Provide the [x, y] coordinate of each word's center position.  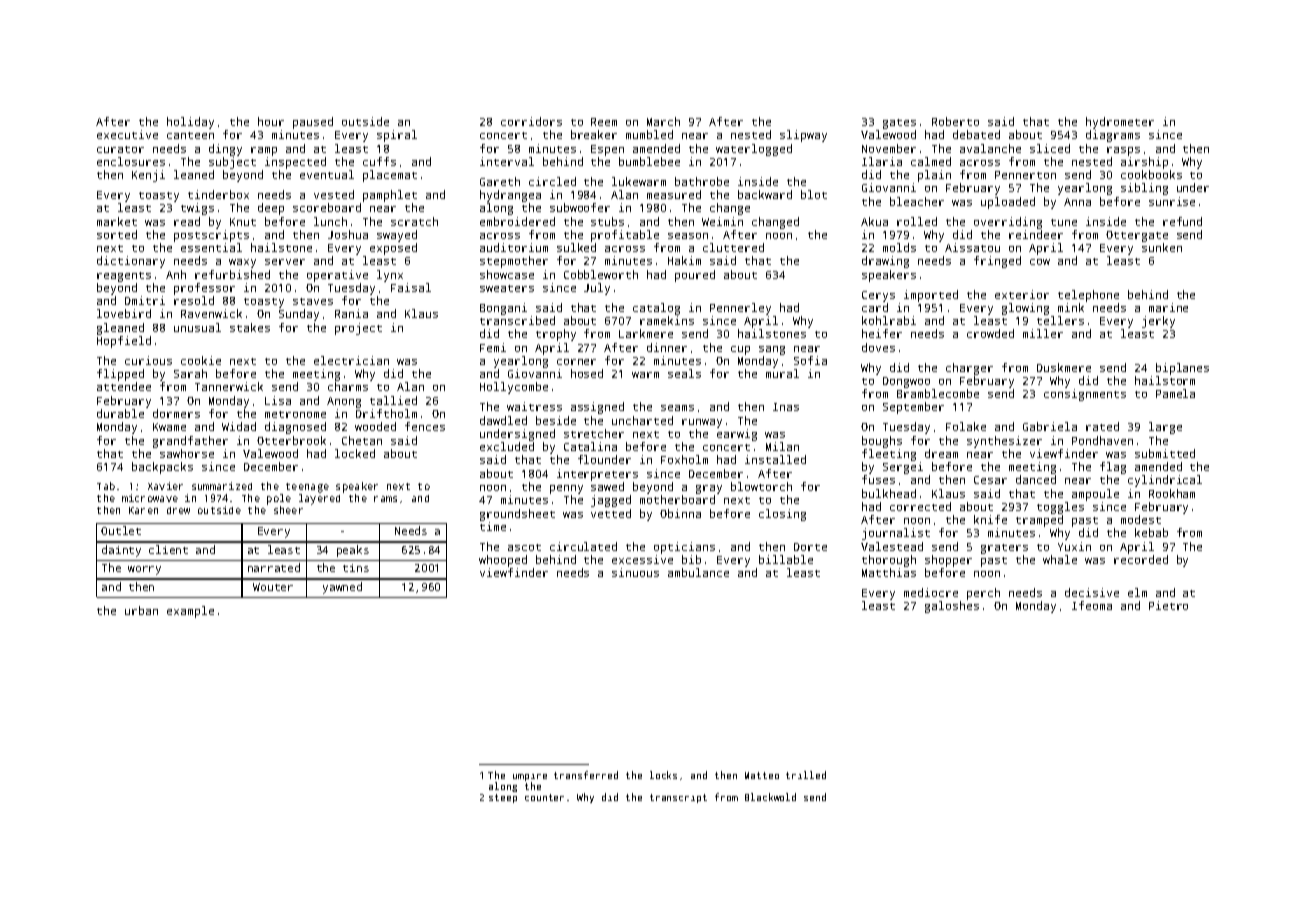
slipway [803, 136]
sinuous [635, 572]
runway [702, 423]
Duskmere [1064, 367]
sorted [117, 234]
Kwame [169, 427]
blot [814, 194]
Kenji [148, 176]
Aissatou [972, 247]
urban [141, 610]
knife [990, 519]
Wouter [273, 587]
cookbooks [1151, 174]
